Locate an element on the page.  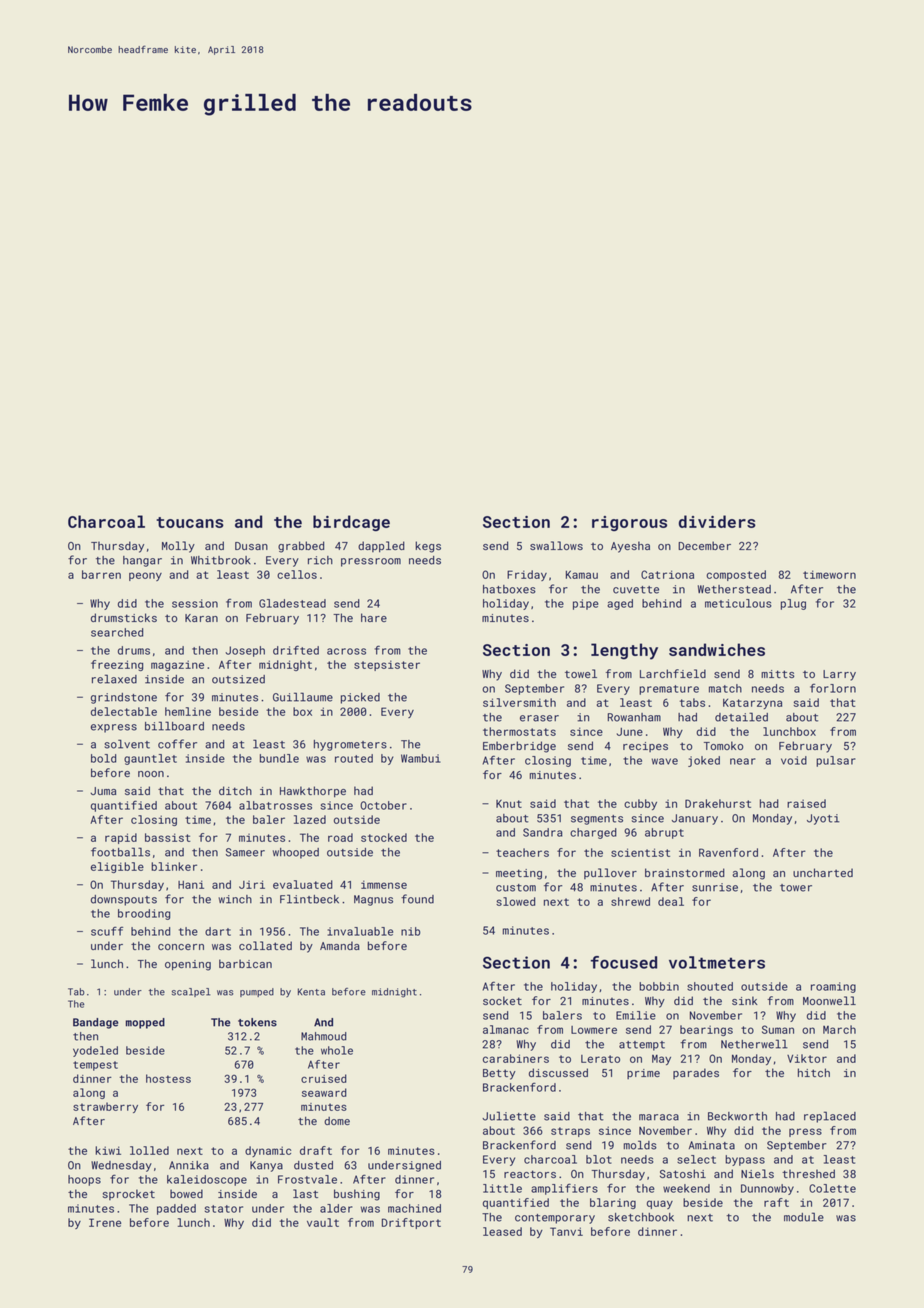
picked is located at coordinates (360, 698).
